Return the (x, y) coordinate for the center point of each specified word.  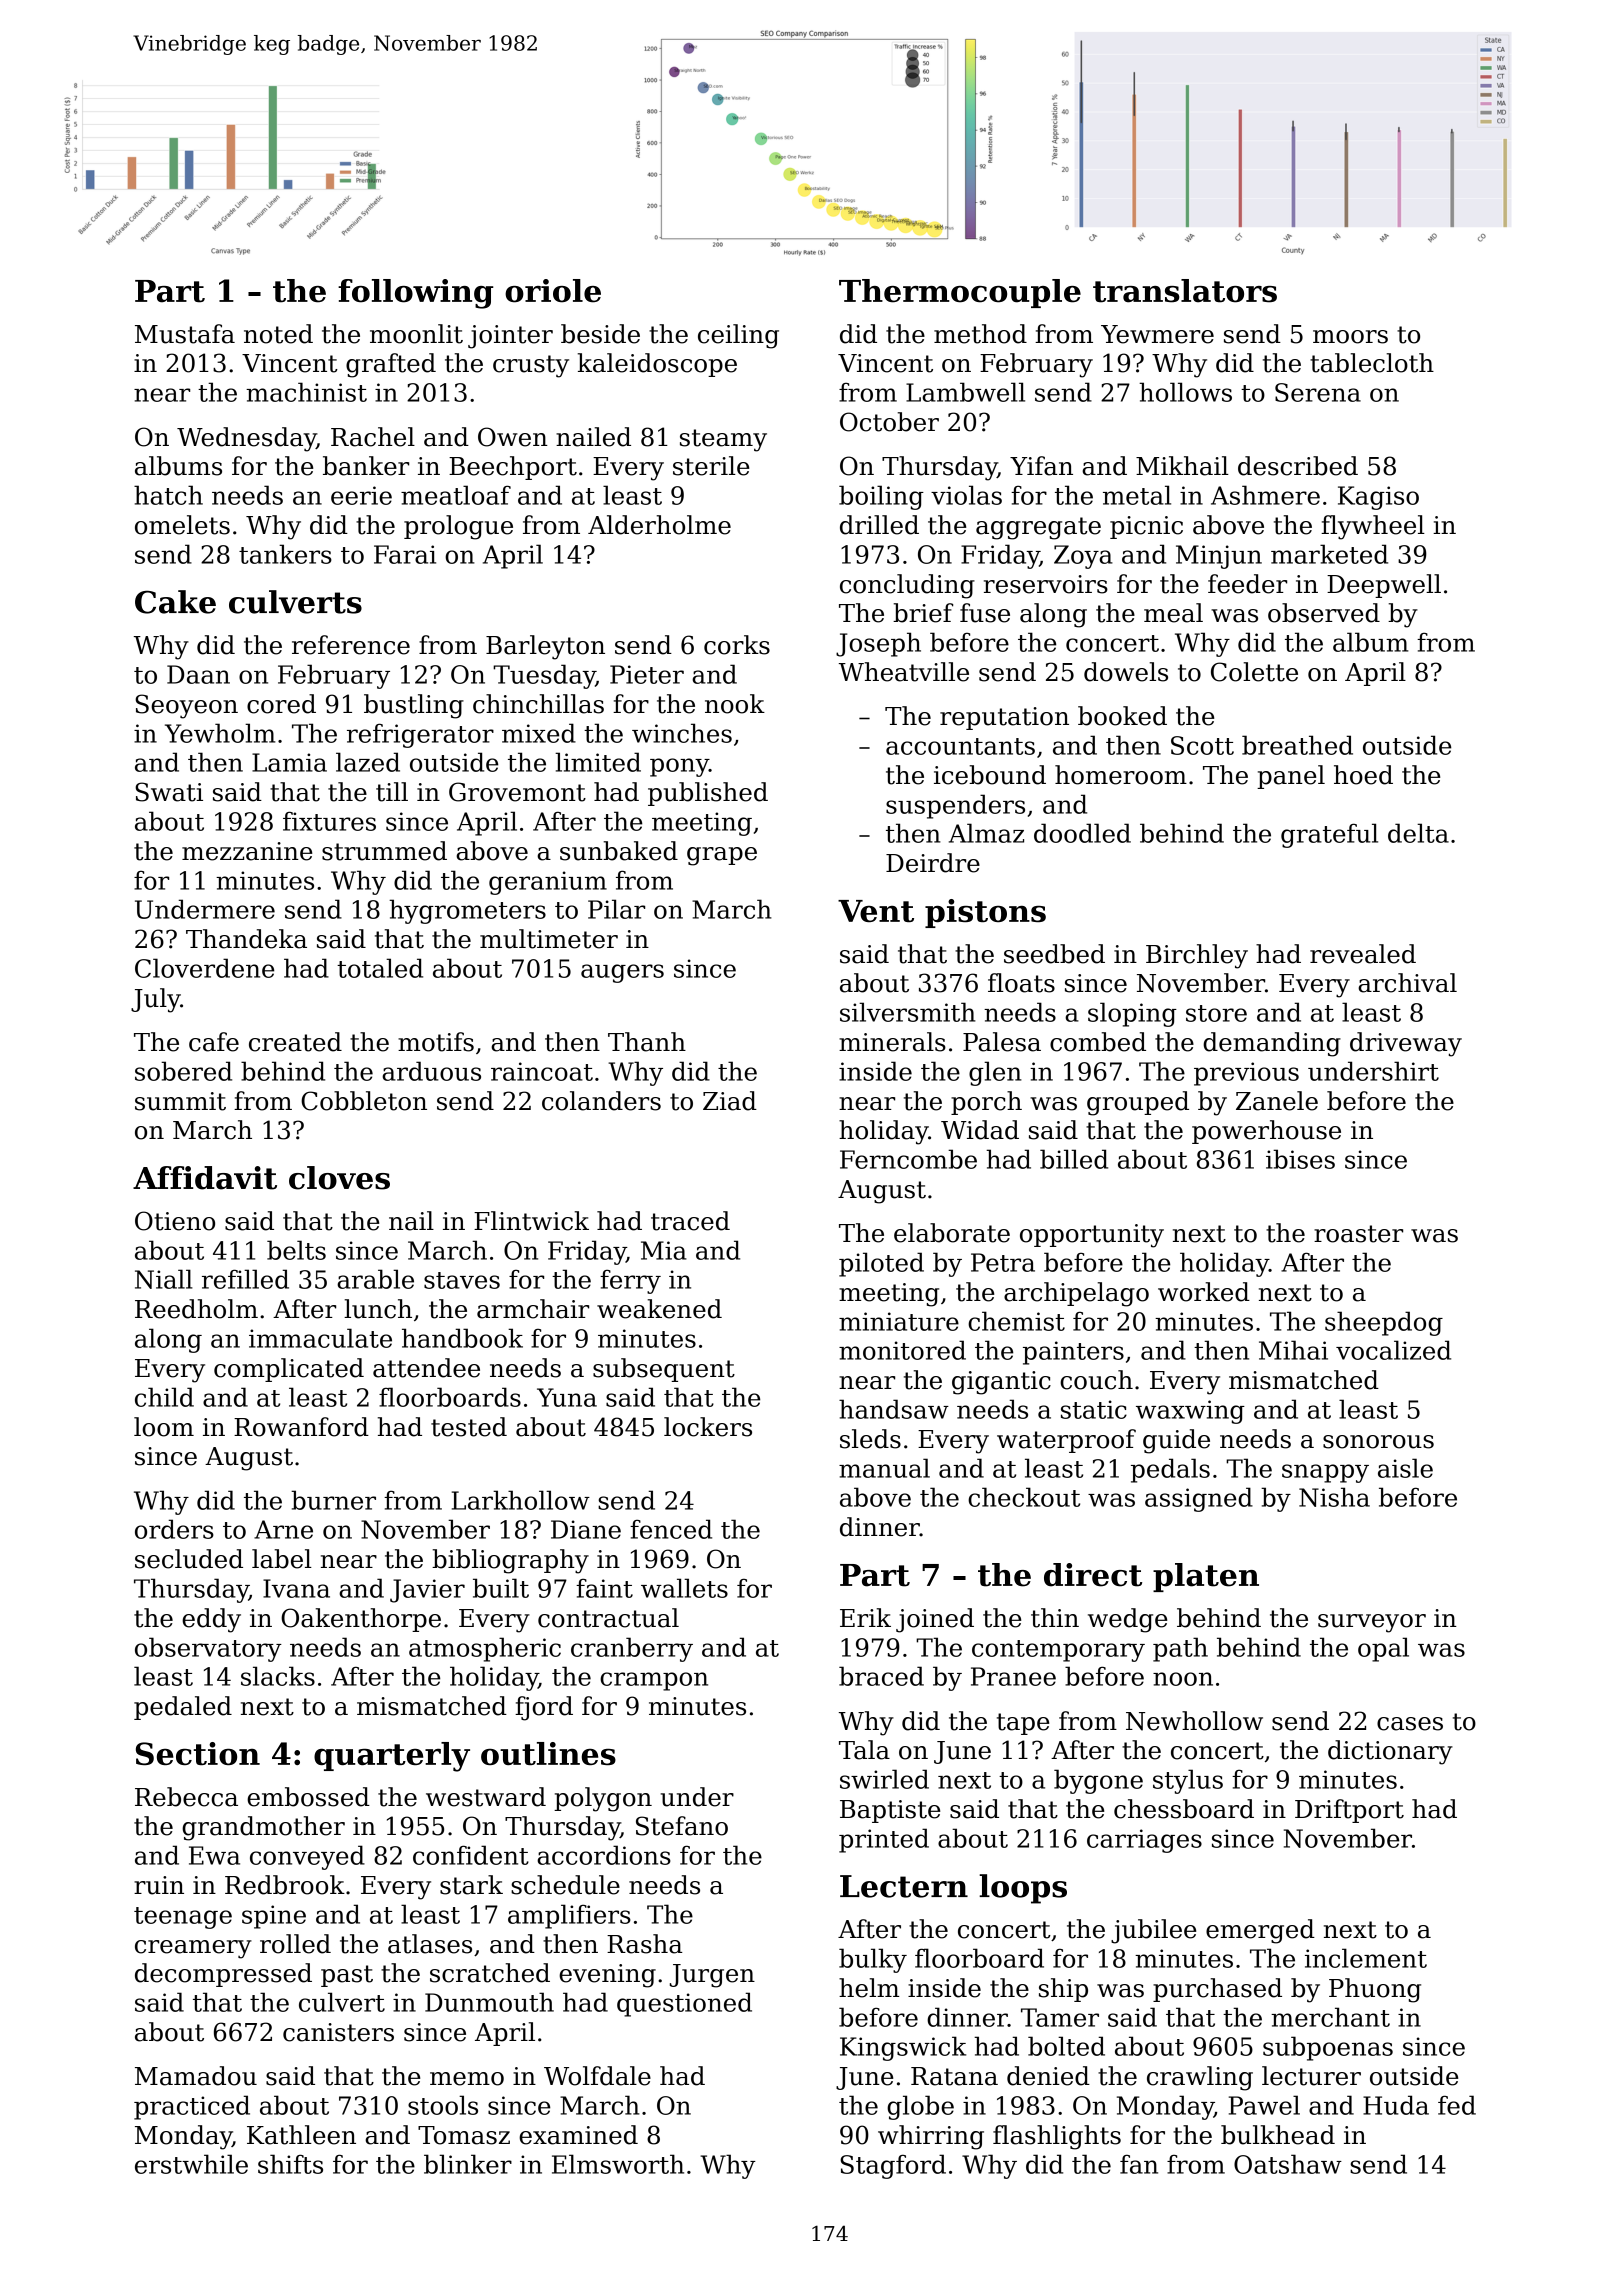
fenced (671, 1529)
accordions (604, 1855)
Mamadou (196, 2076)
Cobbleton (364, 1101)
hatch (168, 495)
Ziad (730, 1101)
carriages (1144, 1841)
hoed (1363, 775)
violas (966, 495)
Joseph (878, 644)
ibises (1300, 1159)
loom (164, 1427)
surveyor (1372, 1623)
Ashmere (1265, 495)
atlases (430, 1944)
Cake (175, 602)
